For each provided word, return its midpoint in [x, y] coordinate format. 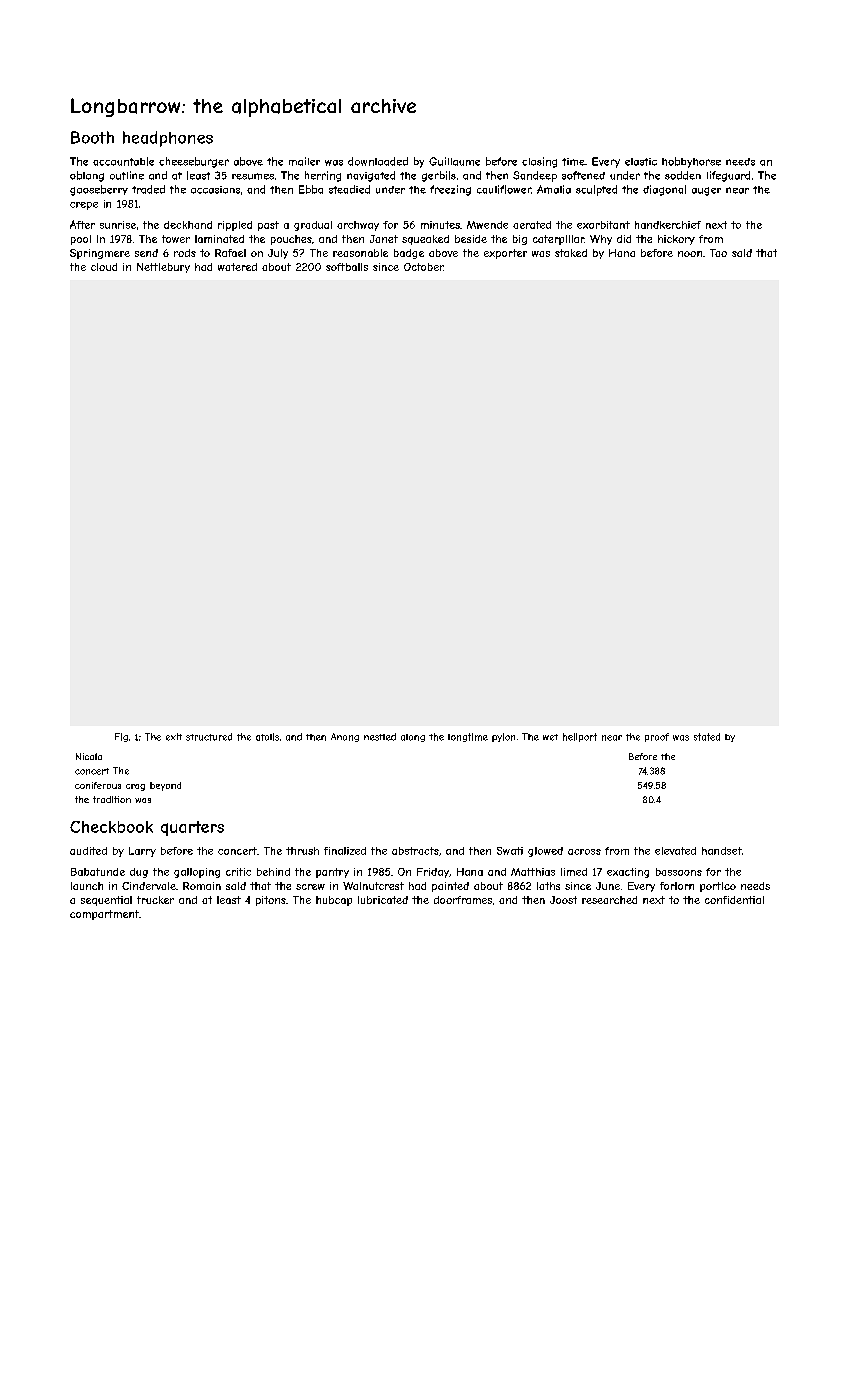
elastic [641, 162]
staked [571, 253]
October [424, 267]
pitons [271, 901]
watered [237, 267]
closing [539, 162]
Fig [121, 737]
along [413, 738]
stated [707, 737]
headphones [168, 139]
